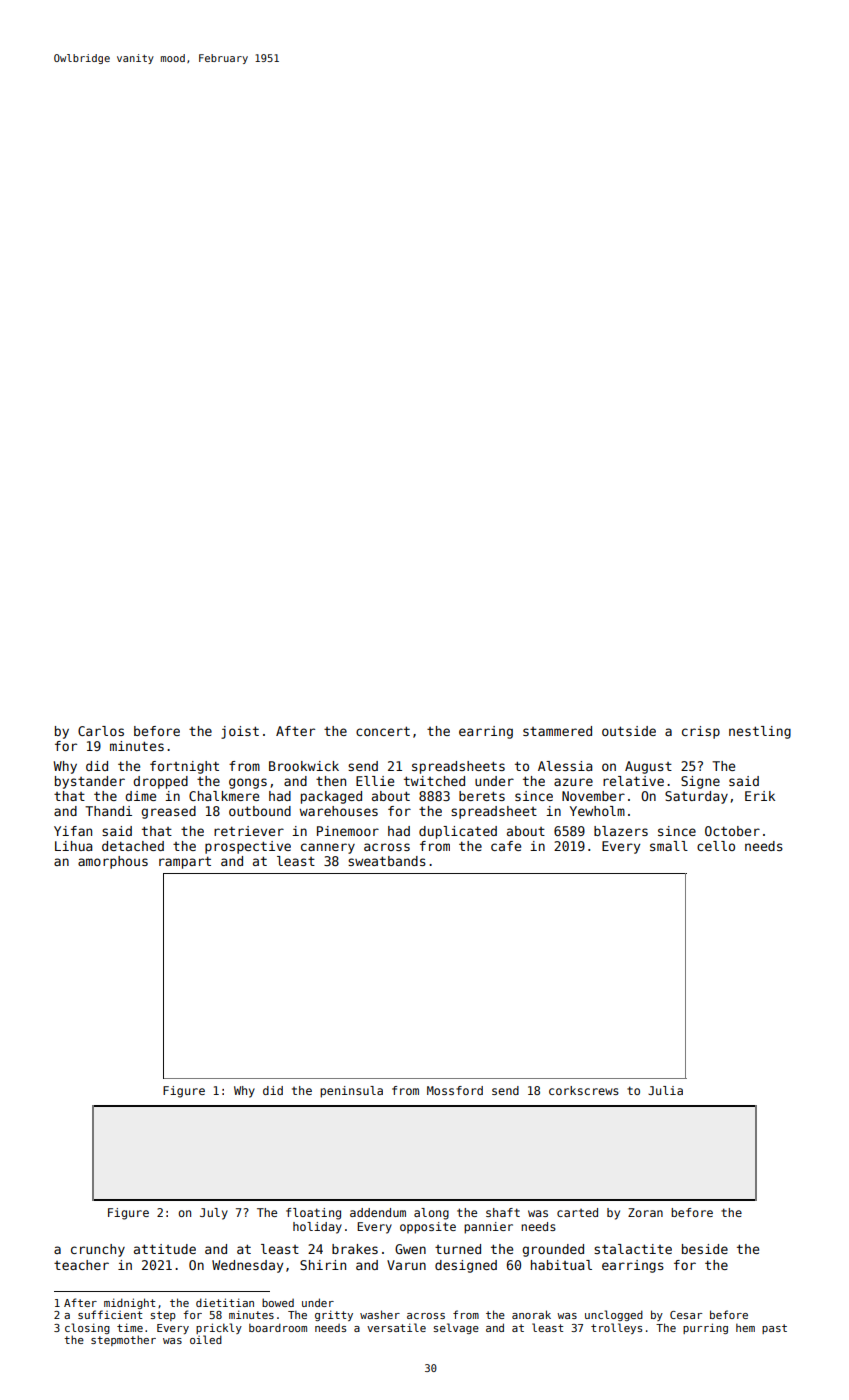 The height and width of the document is (1400, 849). I want to click on Mossford, so click(455, 1090).
